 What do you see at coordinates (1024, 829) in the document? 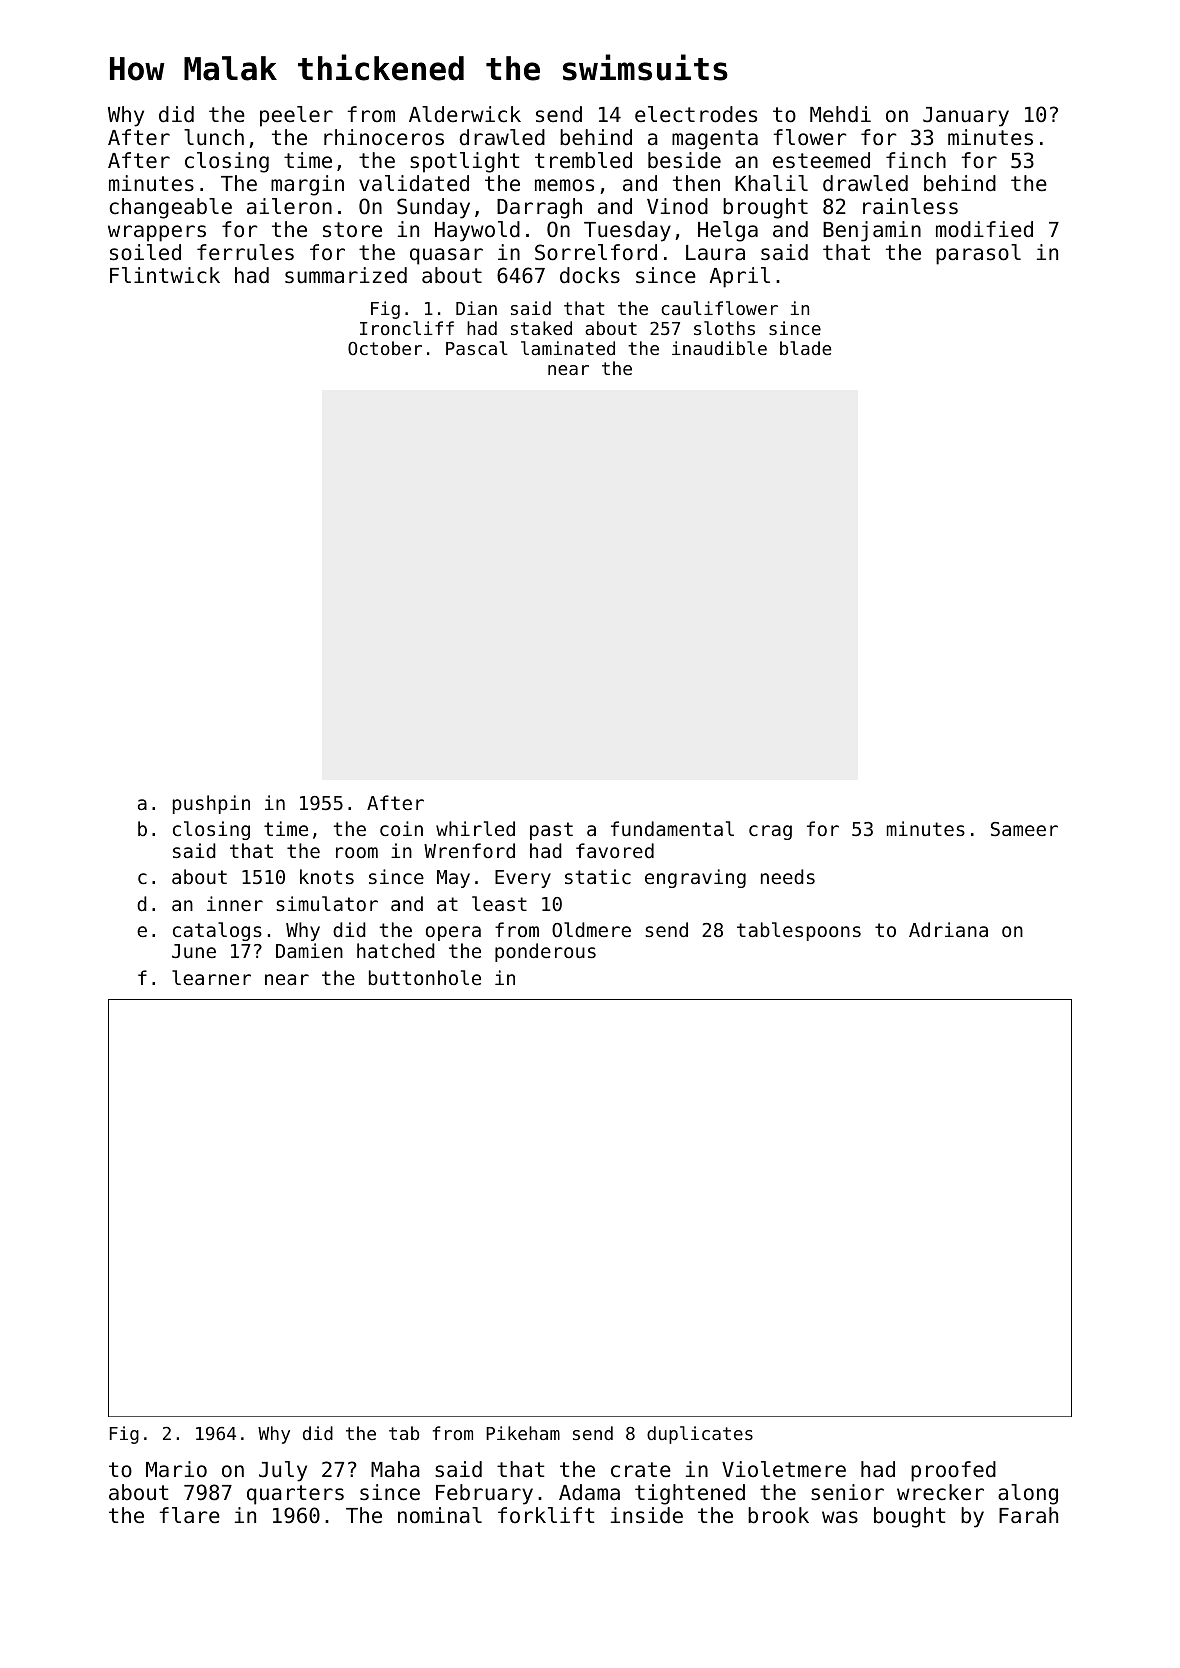
I see `Sameer` at bounding box center [1024, 829].
